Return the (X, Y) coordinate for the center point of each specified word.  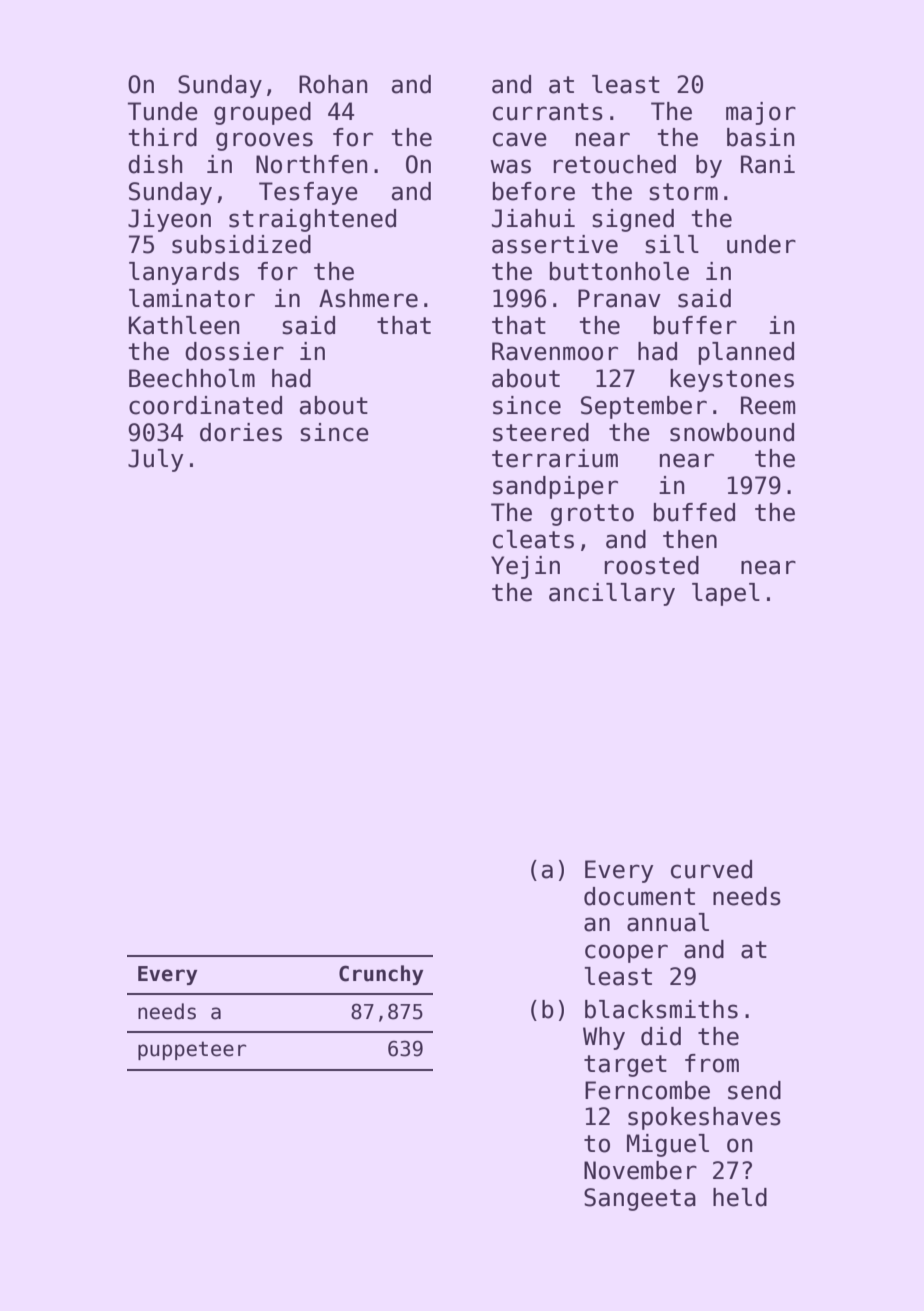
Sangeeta (640, 1199)
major (761, 113)
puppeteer (192, 1050)
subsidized (241, 244)
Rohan (333, 84)
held (740, 1197)
